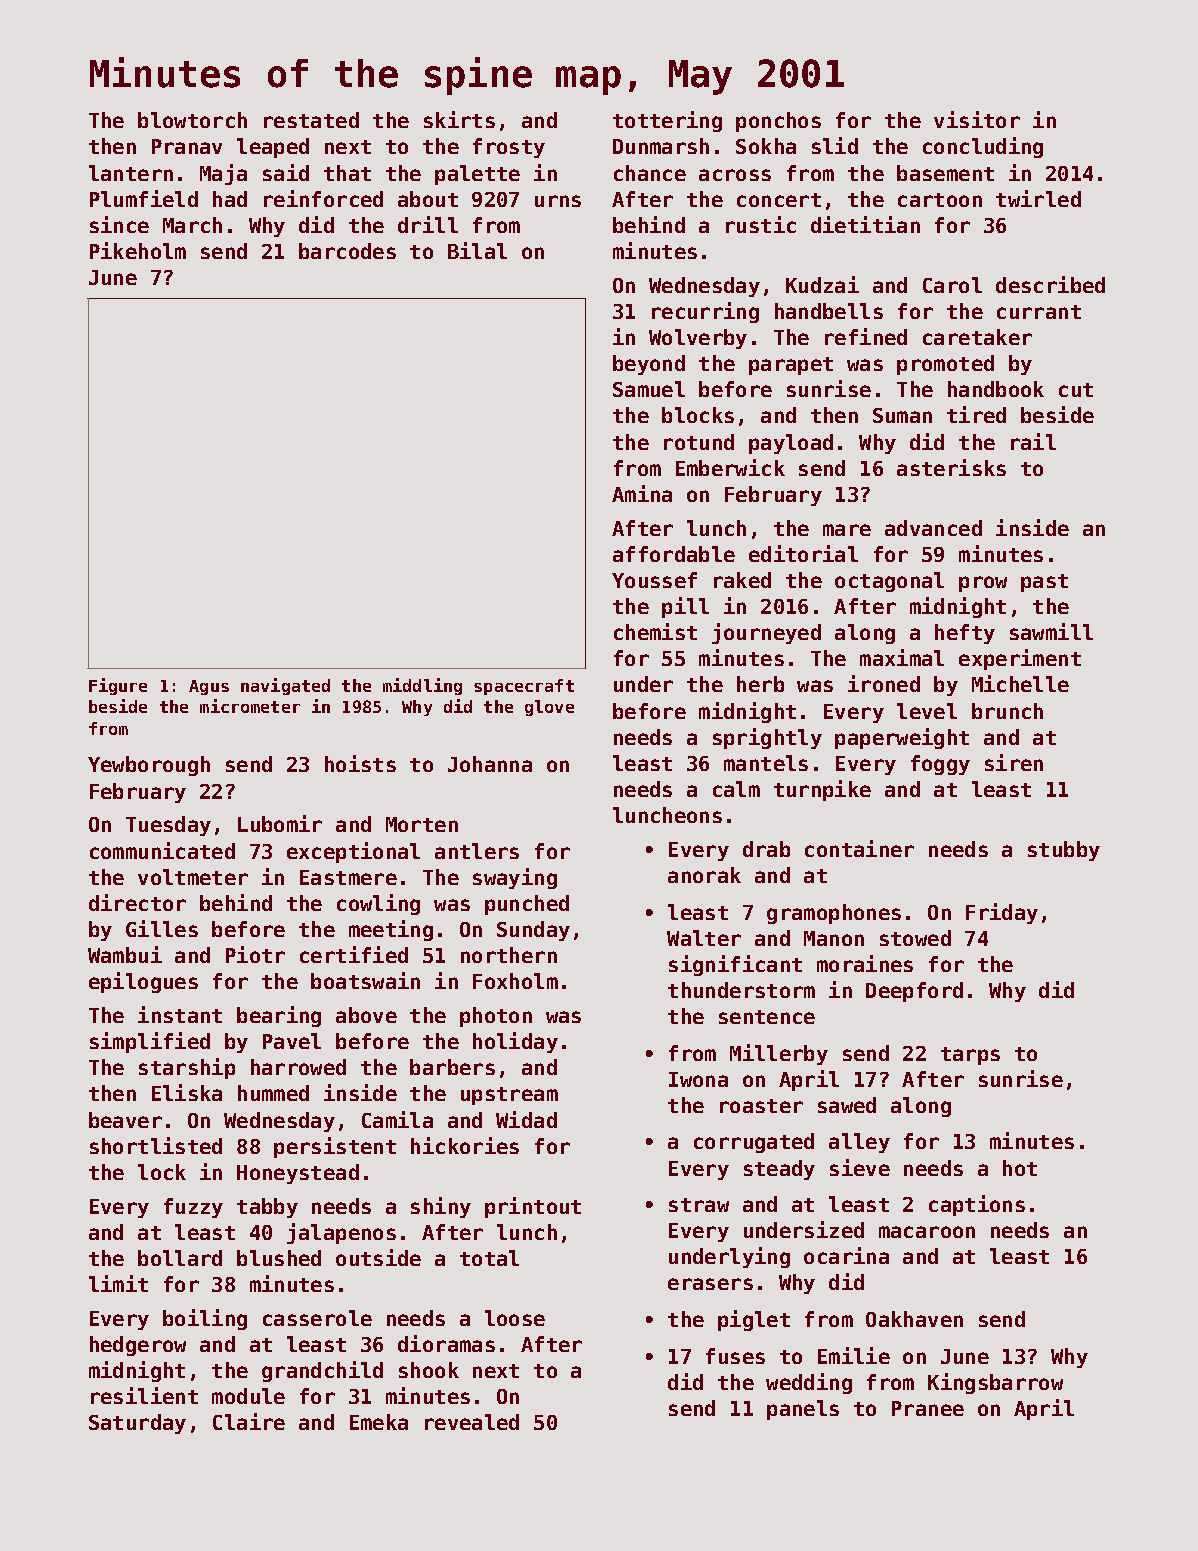 The width and height of the screenshot is (1198, 1551). What do you see at coordinates (509, 1096) in the screenshot?
I see `upstream` at bounding box center [509, 1096].
